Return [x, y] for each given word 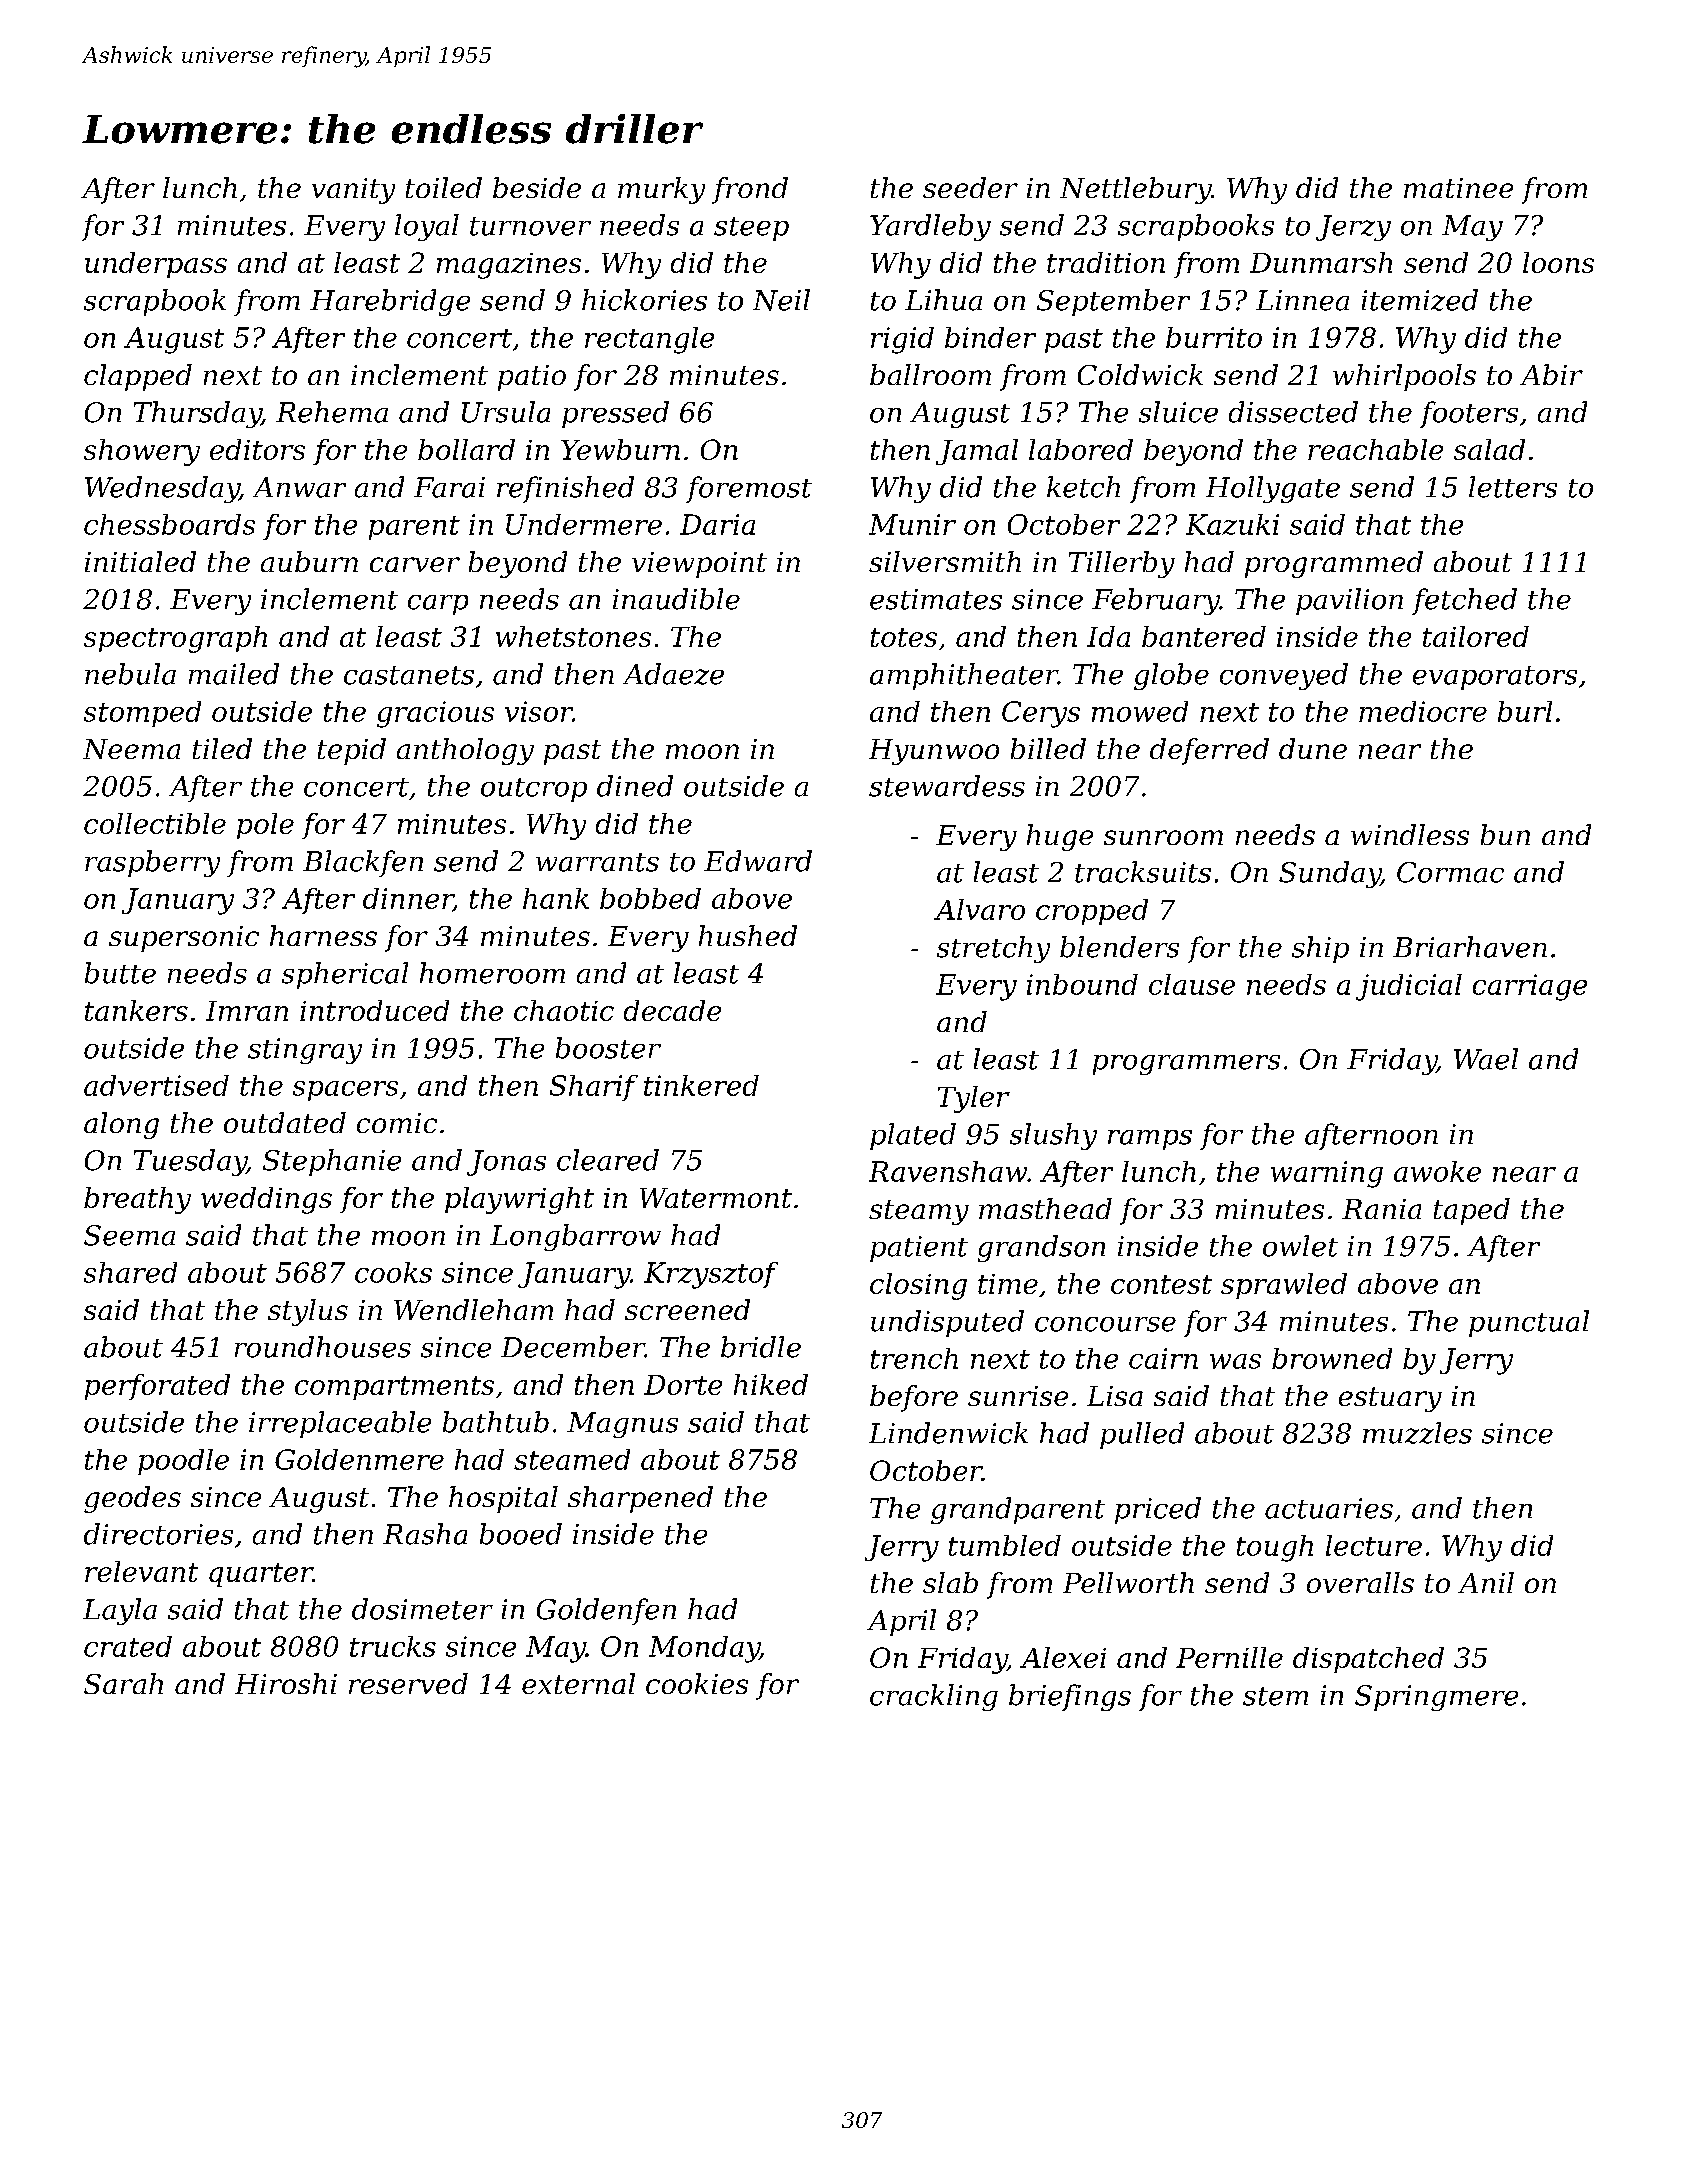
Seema [129, 1235]
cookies [697, 1683]
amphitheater [964, 676]
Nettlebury [1135, 190]
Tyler [974, 1099]
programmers [1186, 1065]
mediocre [1423, 711]
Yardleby [930, 227]
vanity [353, 191]
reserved [408, 1683]
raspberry [152, 863]
